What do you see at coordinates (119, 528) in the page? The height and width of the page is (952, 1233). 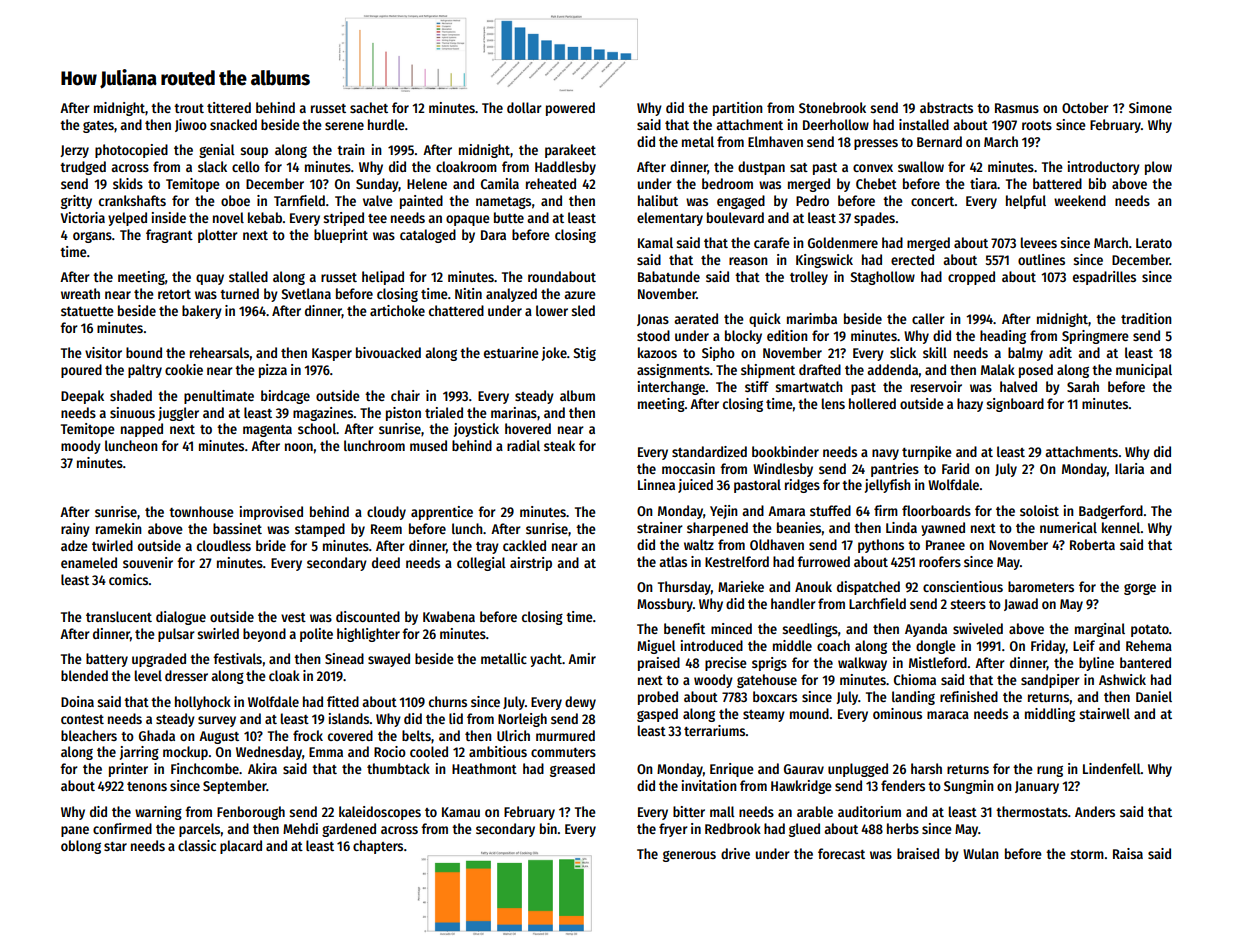 I see `ramekin` at bounding box center [119, 528].
